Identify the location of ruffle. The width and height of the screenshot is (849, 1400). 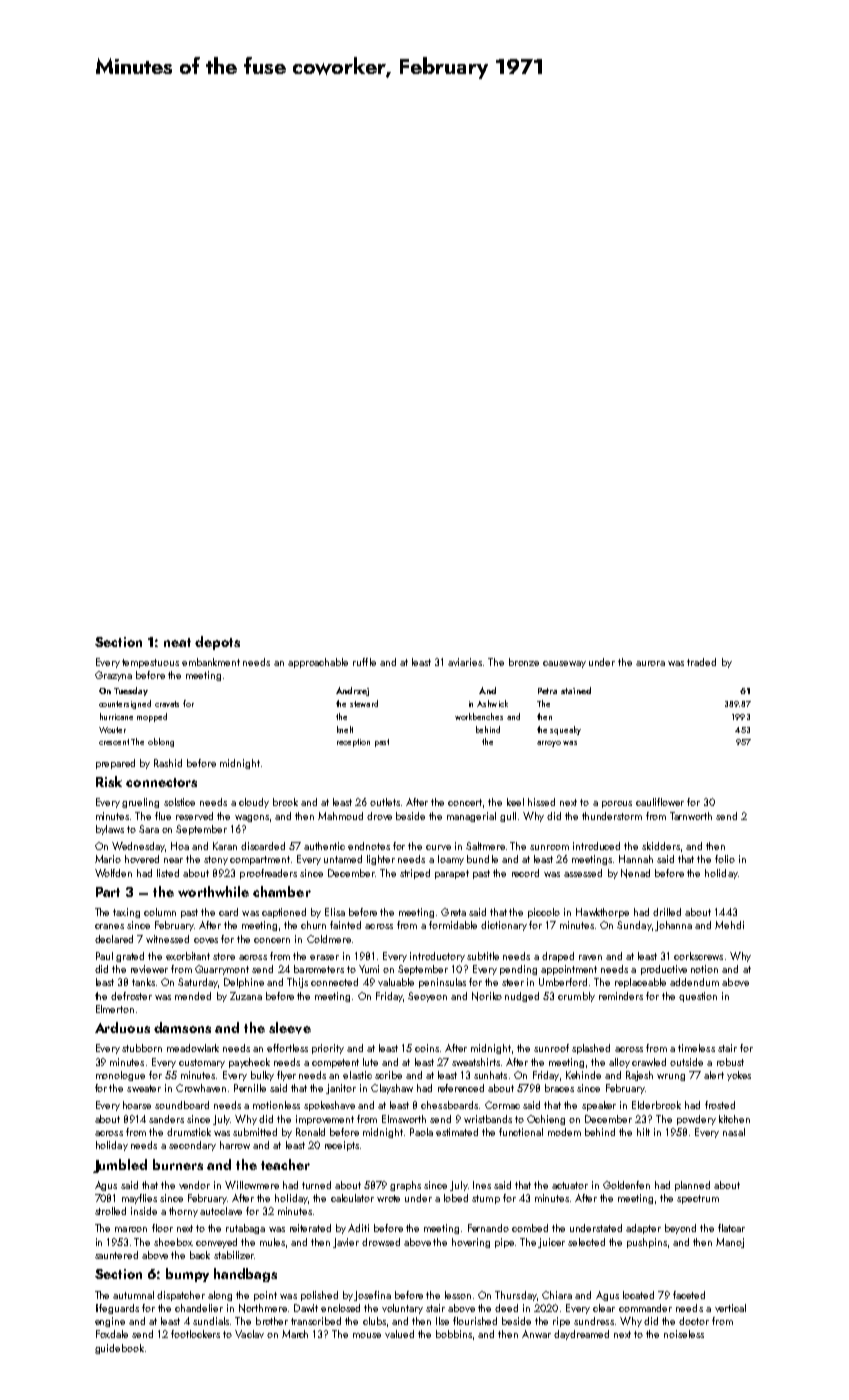
(364, 662).
